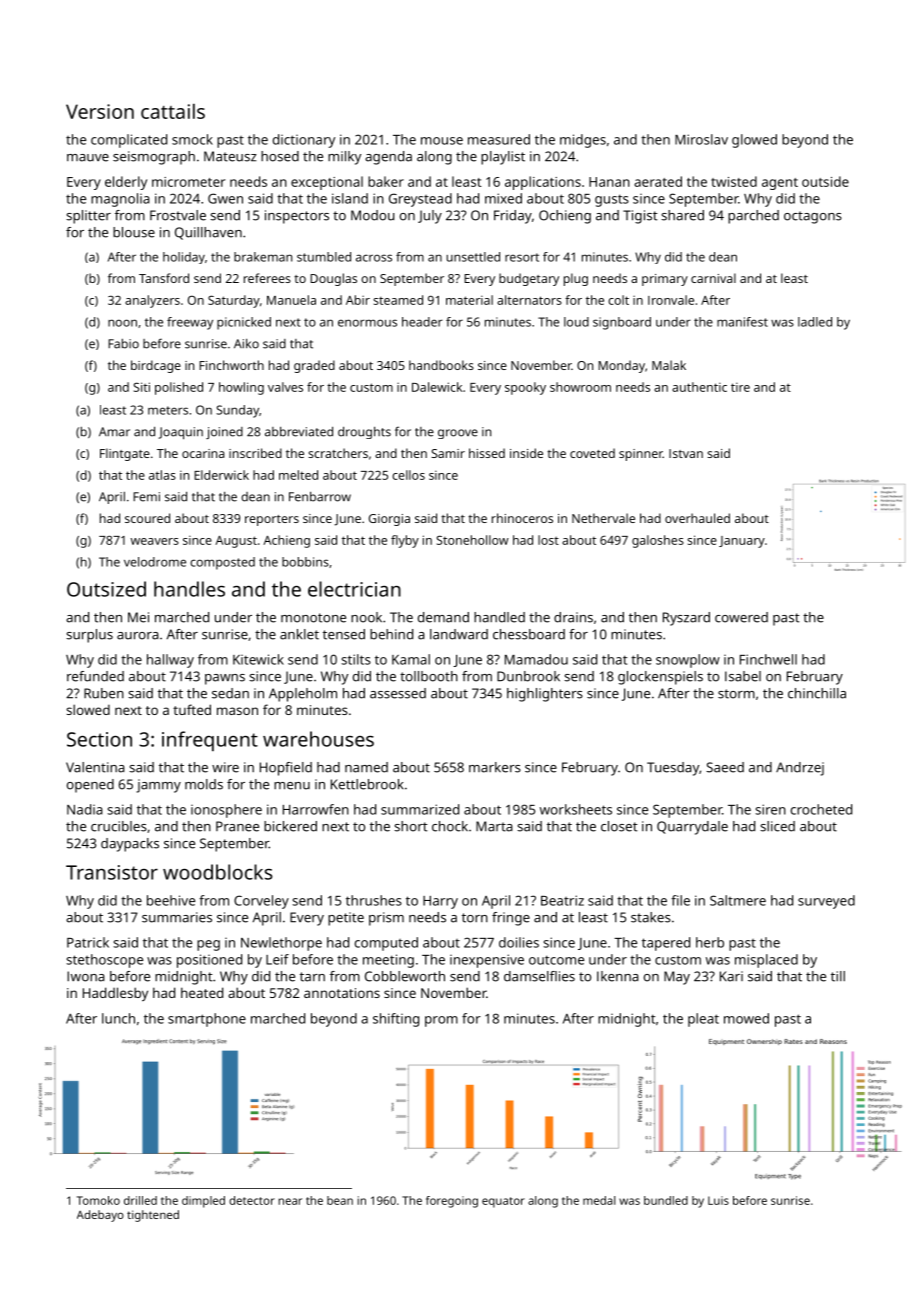 This screenshot has height=1308, width=924. I want to click on short, so click(411, 826).
